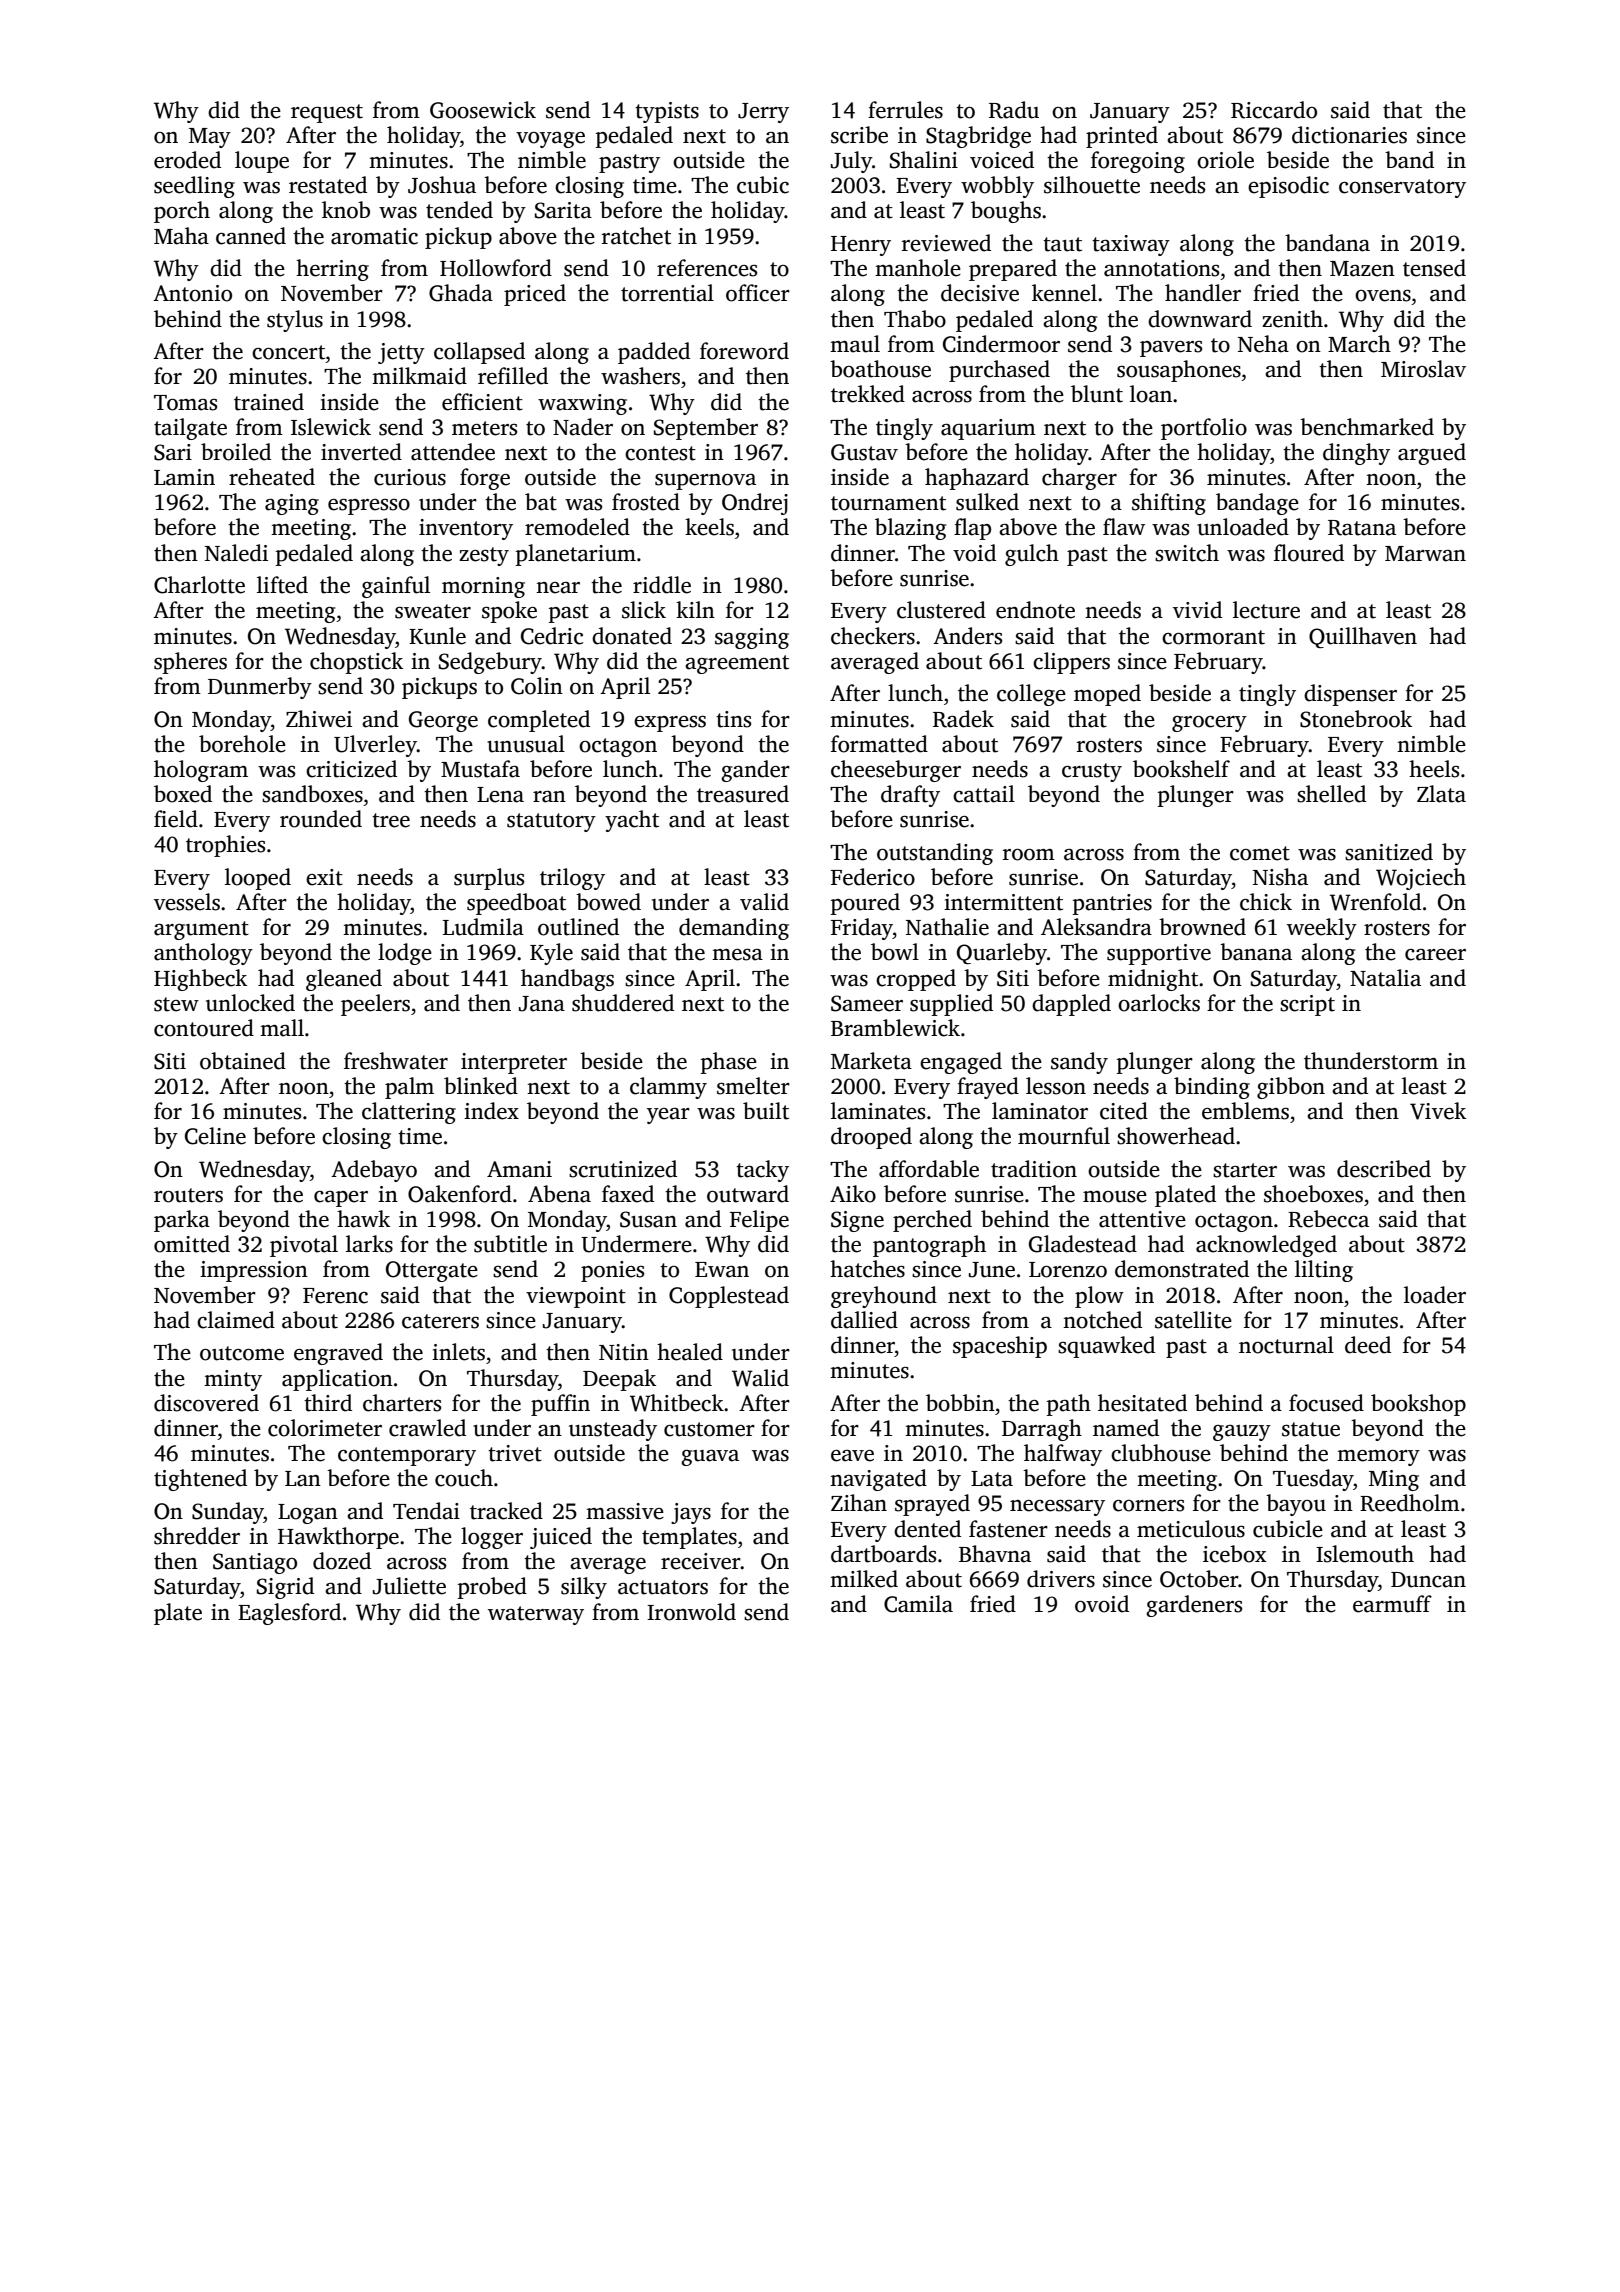  What do you see at coordinates (396, 587) in the screenshot?
I see `gainful` at bounding box center [396, 587].
